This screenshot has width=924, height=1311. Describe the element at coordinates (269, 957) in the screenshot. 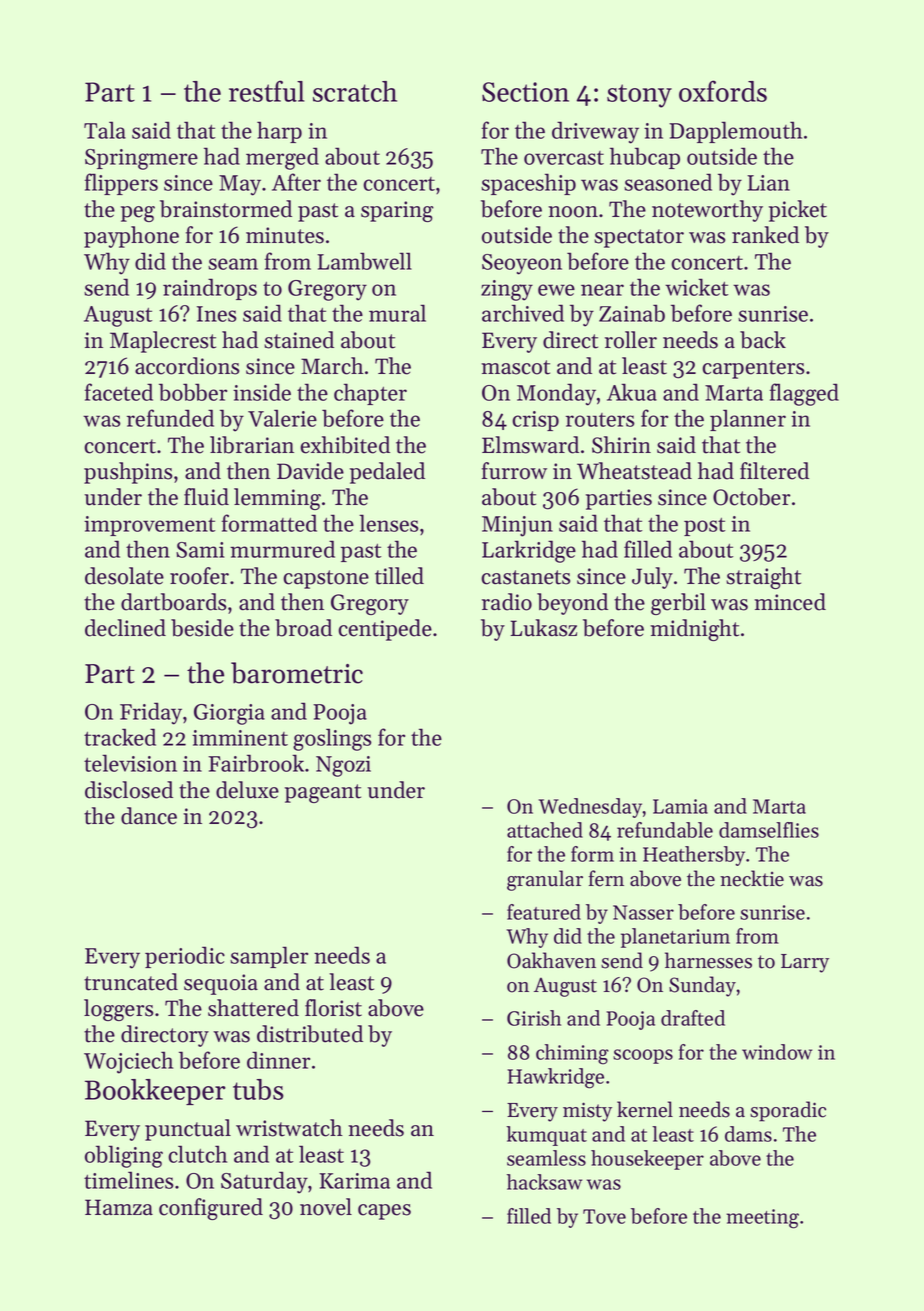

I see `sampler` at that location.
